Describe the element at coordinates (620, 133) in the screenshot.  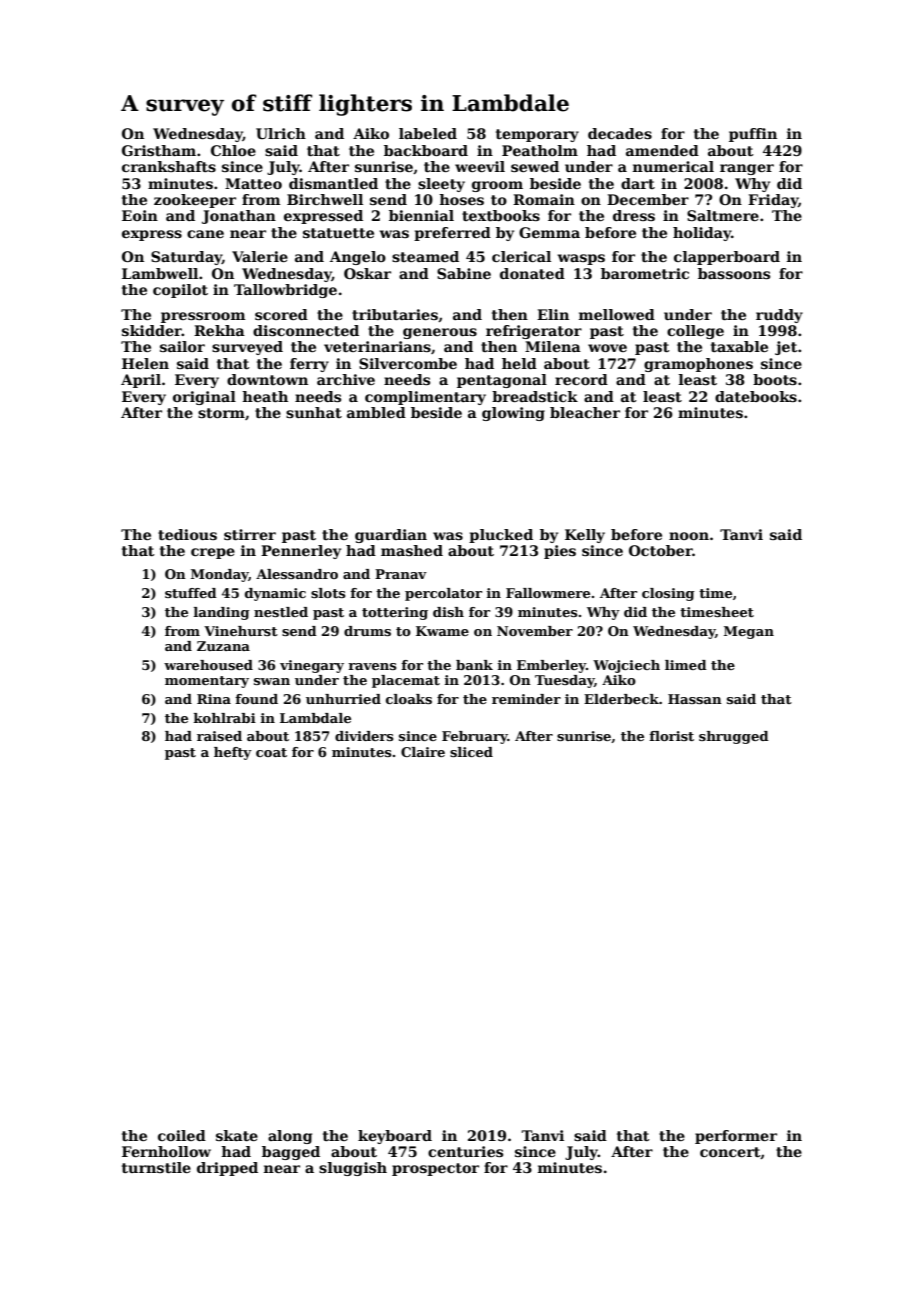
I see `decades` at that location.
